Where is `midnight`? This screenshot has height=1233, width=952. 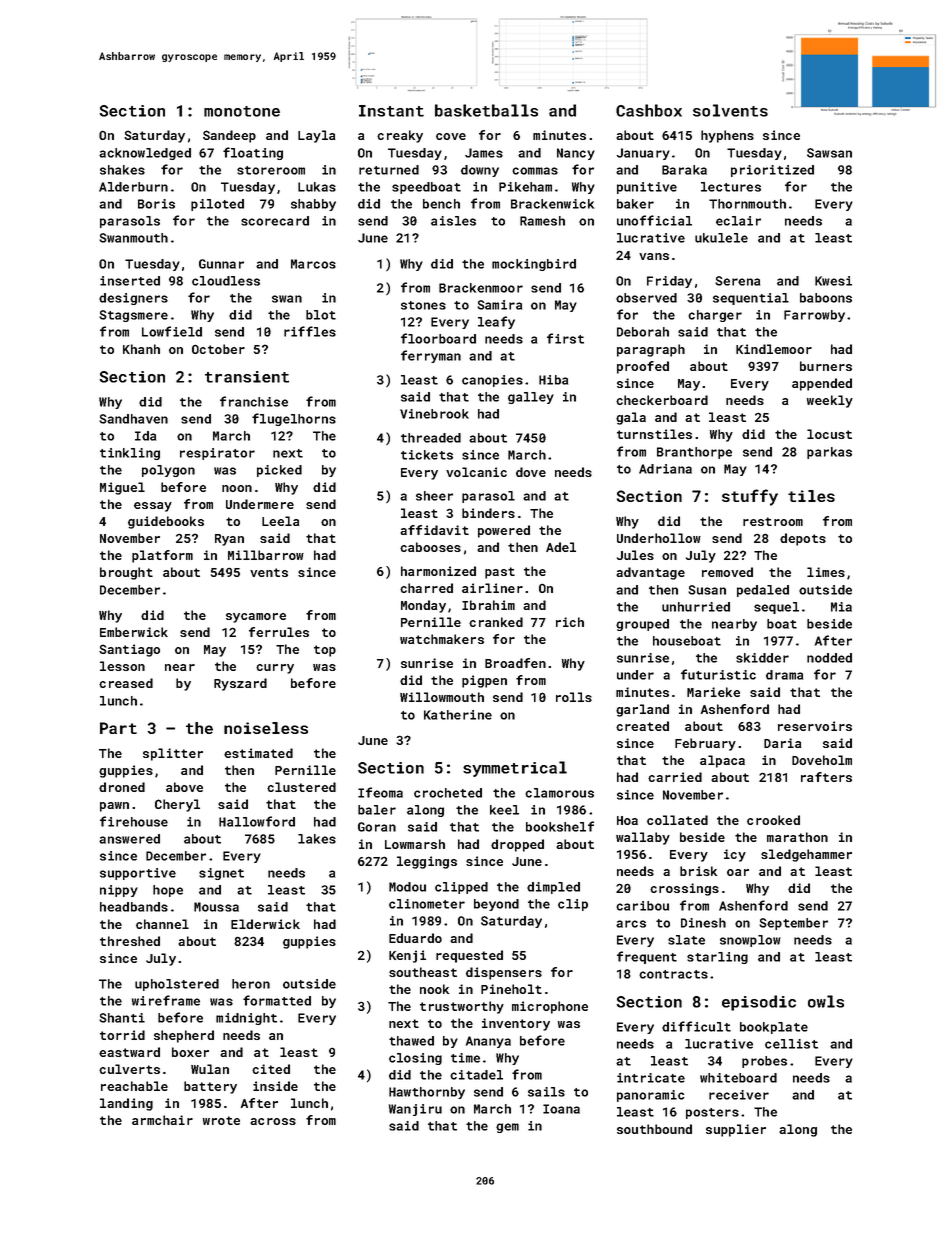 midnight is located at coordinates (246, 1019).
